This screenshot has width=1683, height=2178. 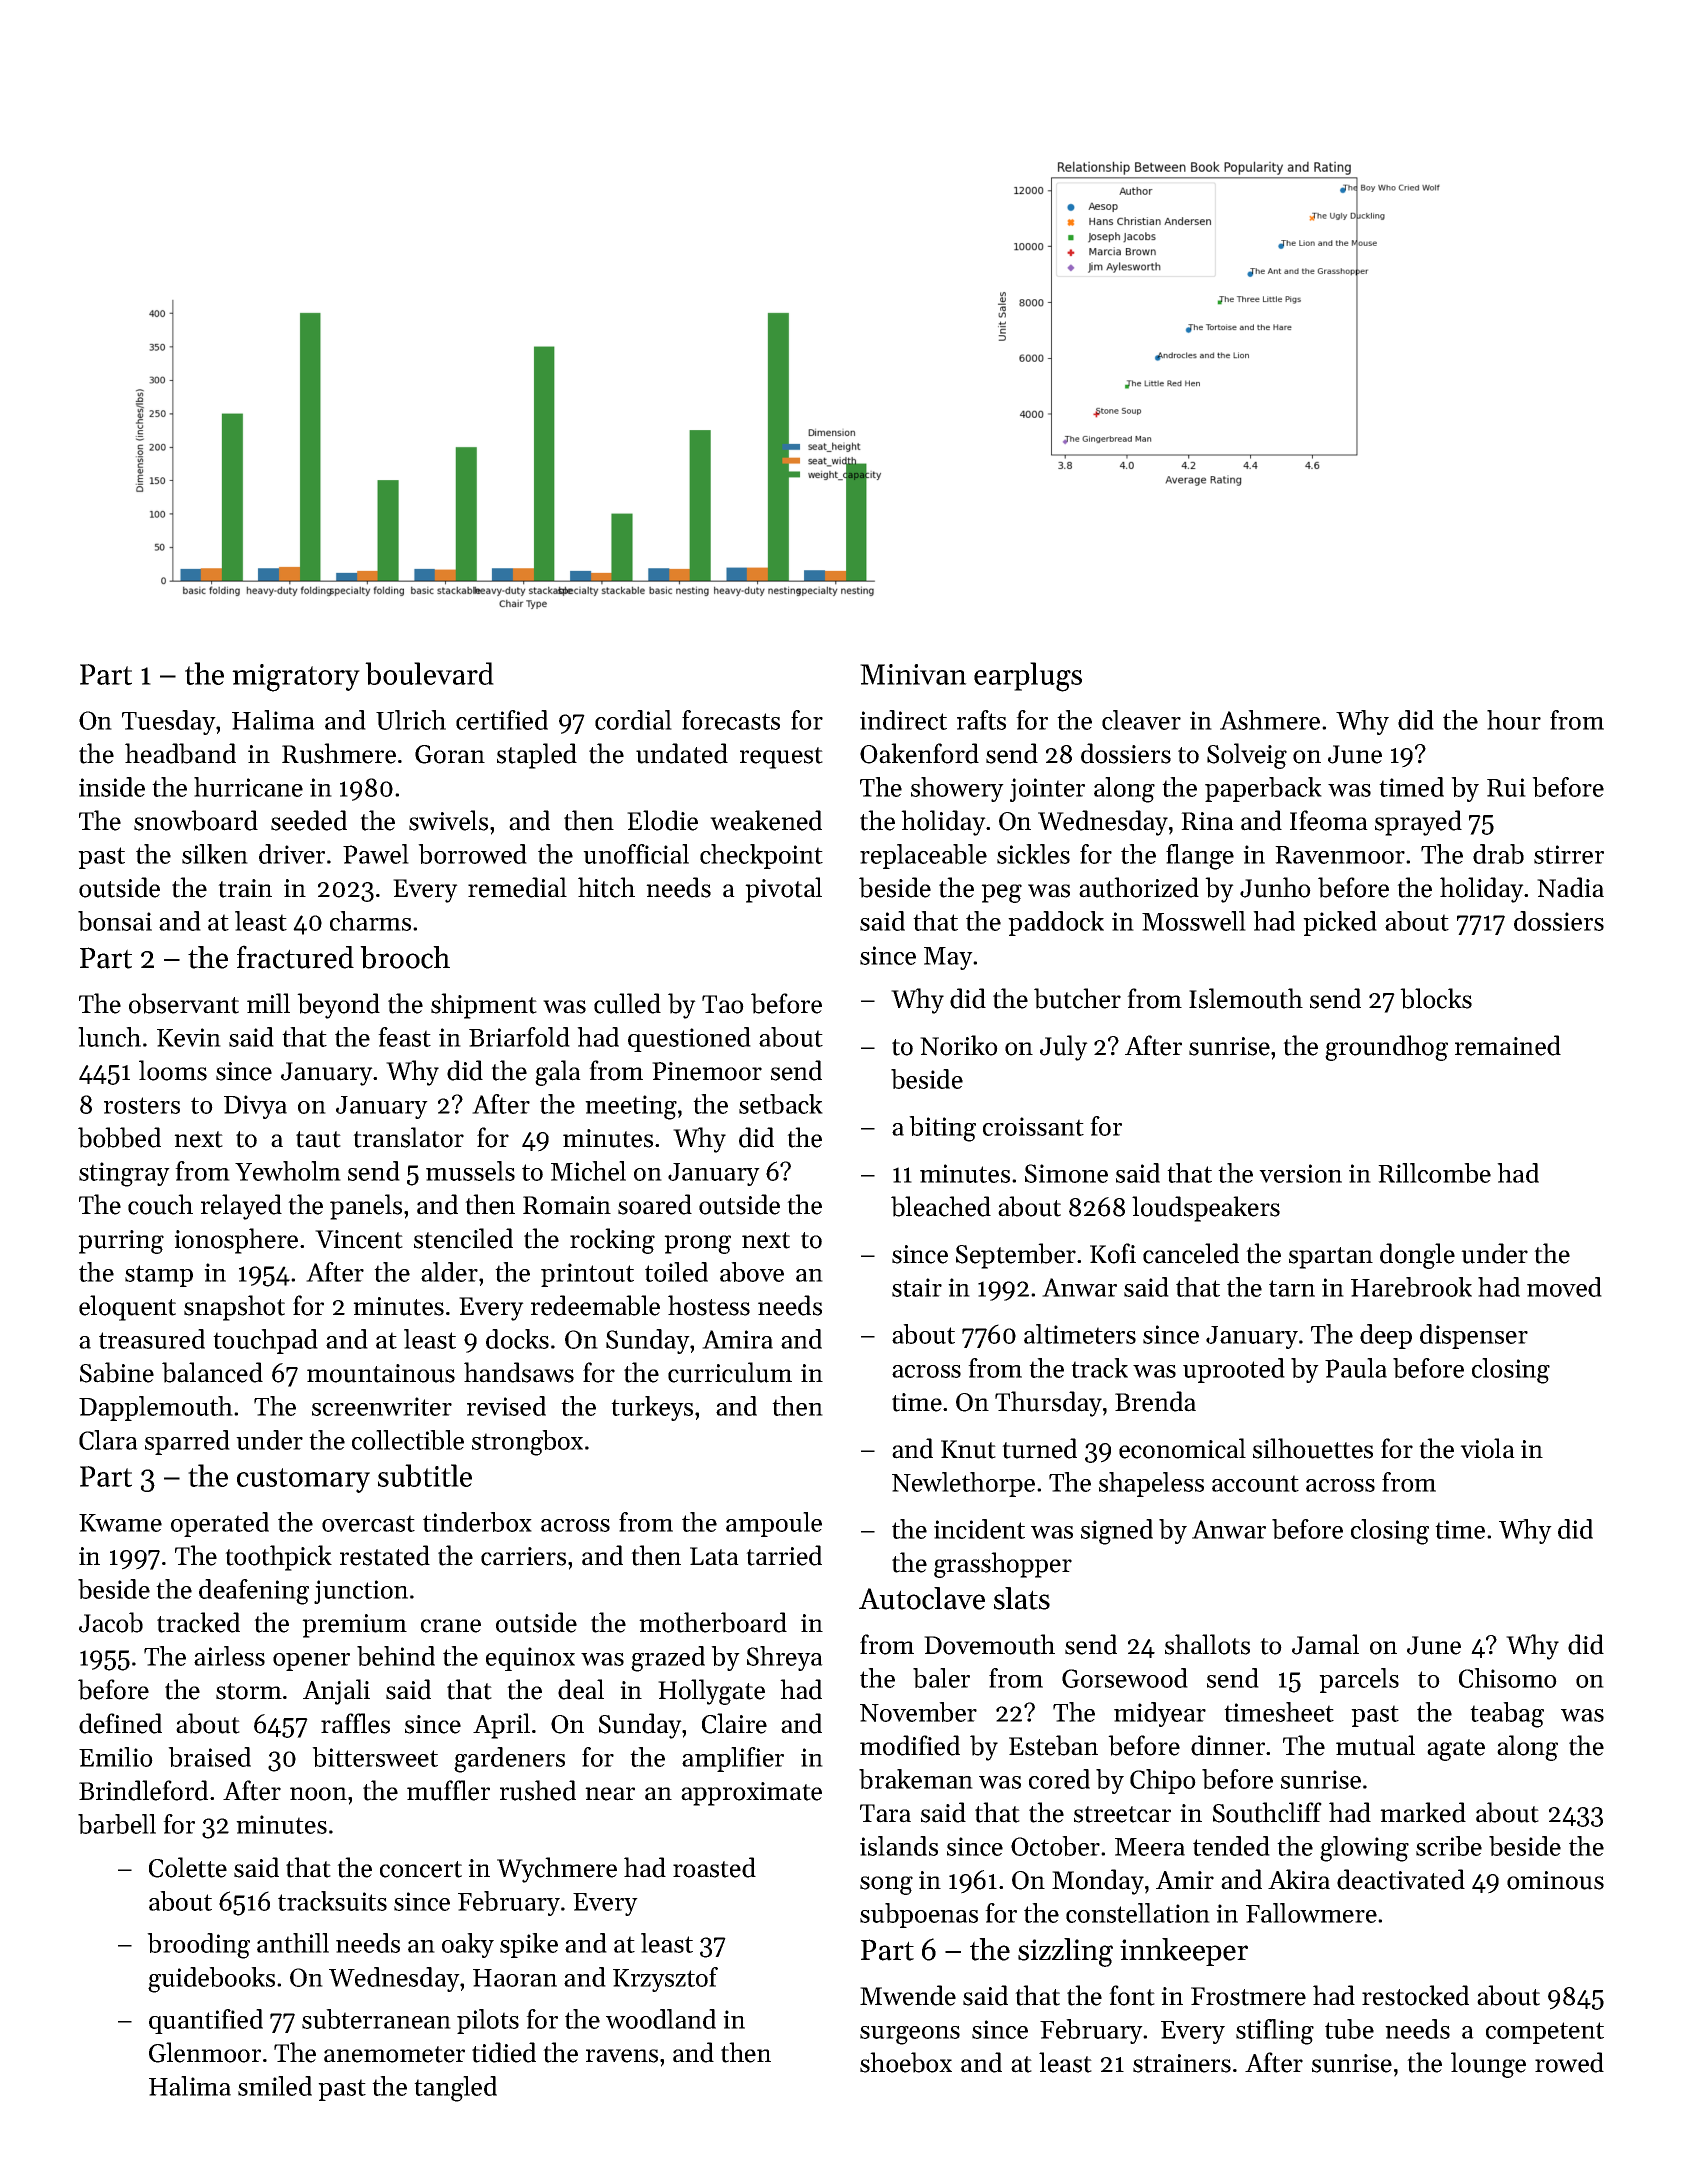 What do you see at coordinates (1194, 921) in the screenshot?
I see `Mosswell` at bounding box center [1194, 921].
